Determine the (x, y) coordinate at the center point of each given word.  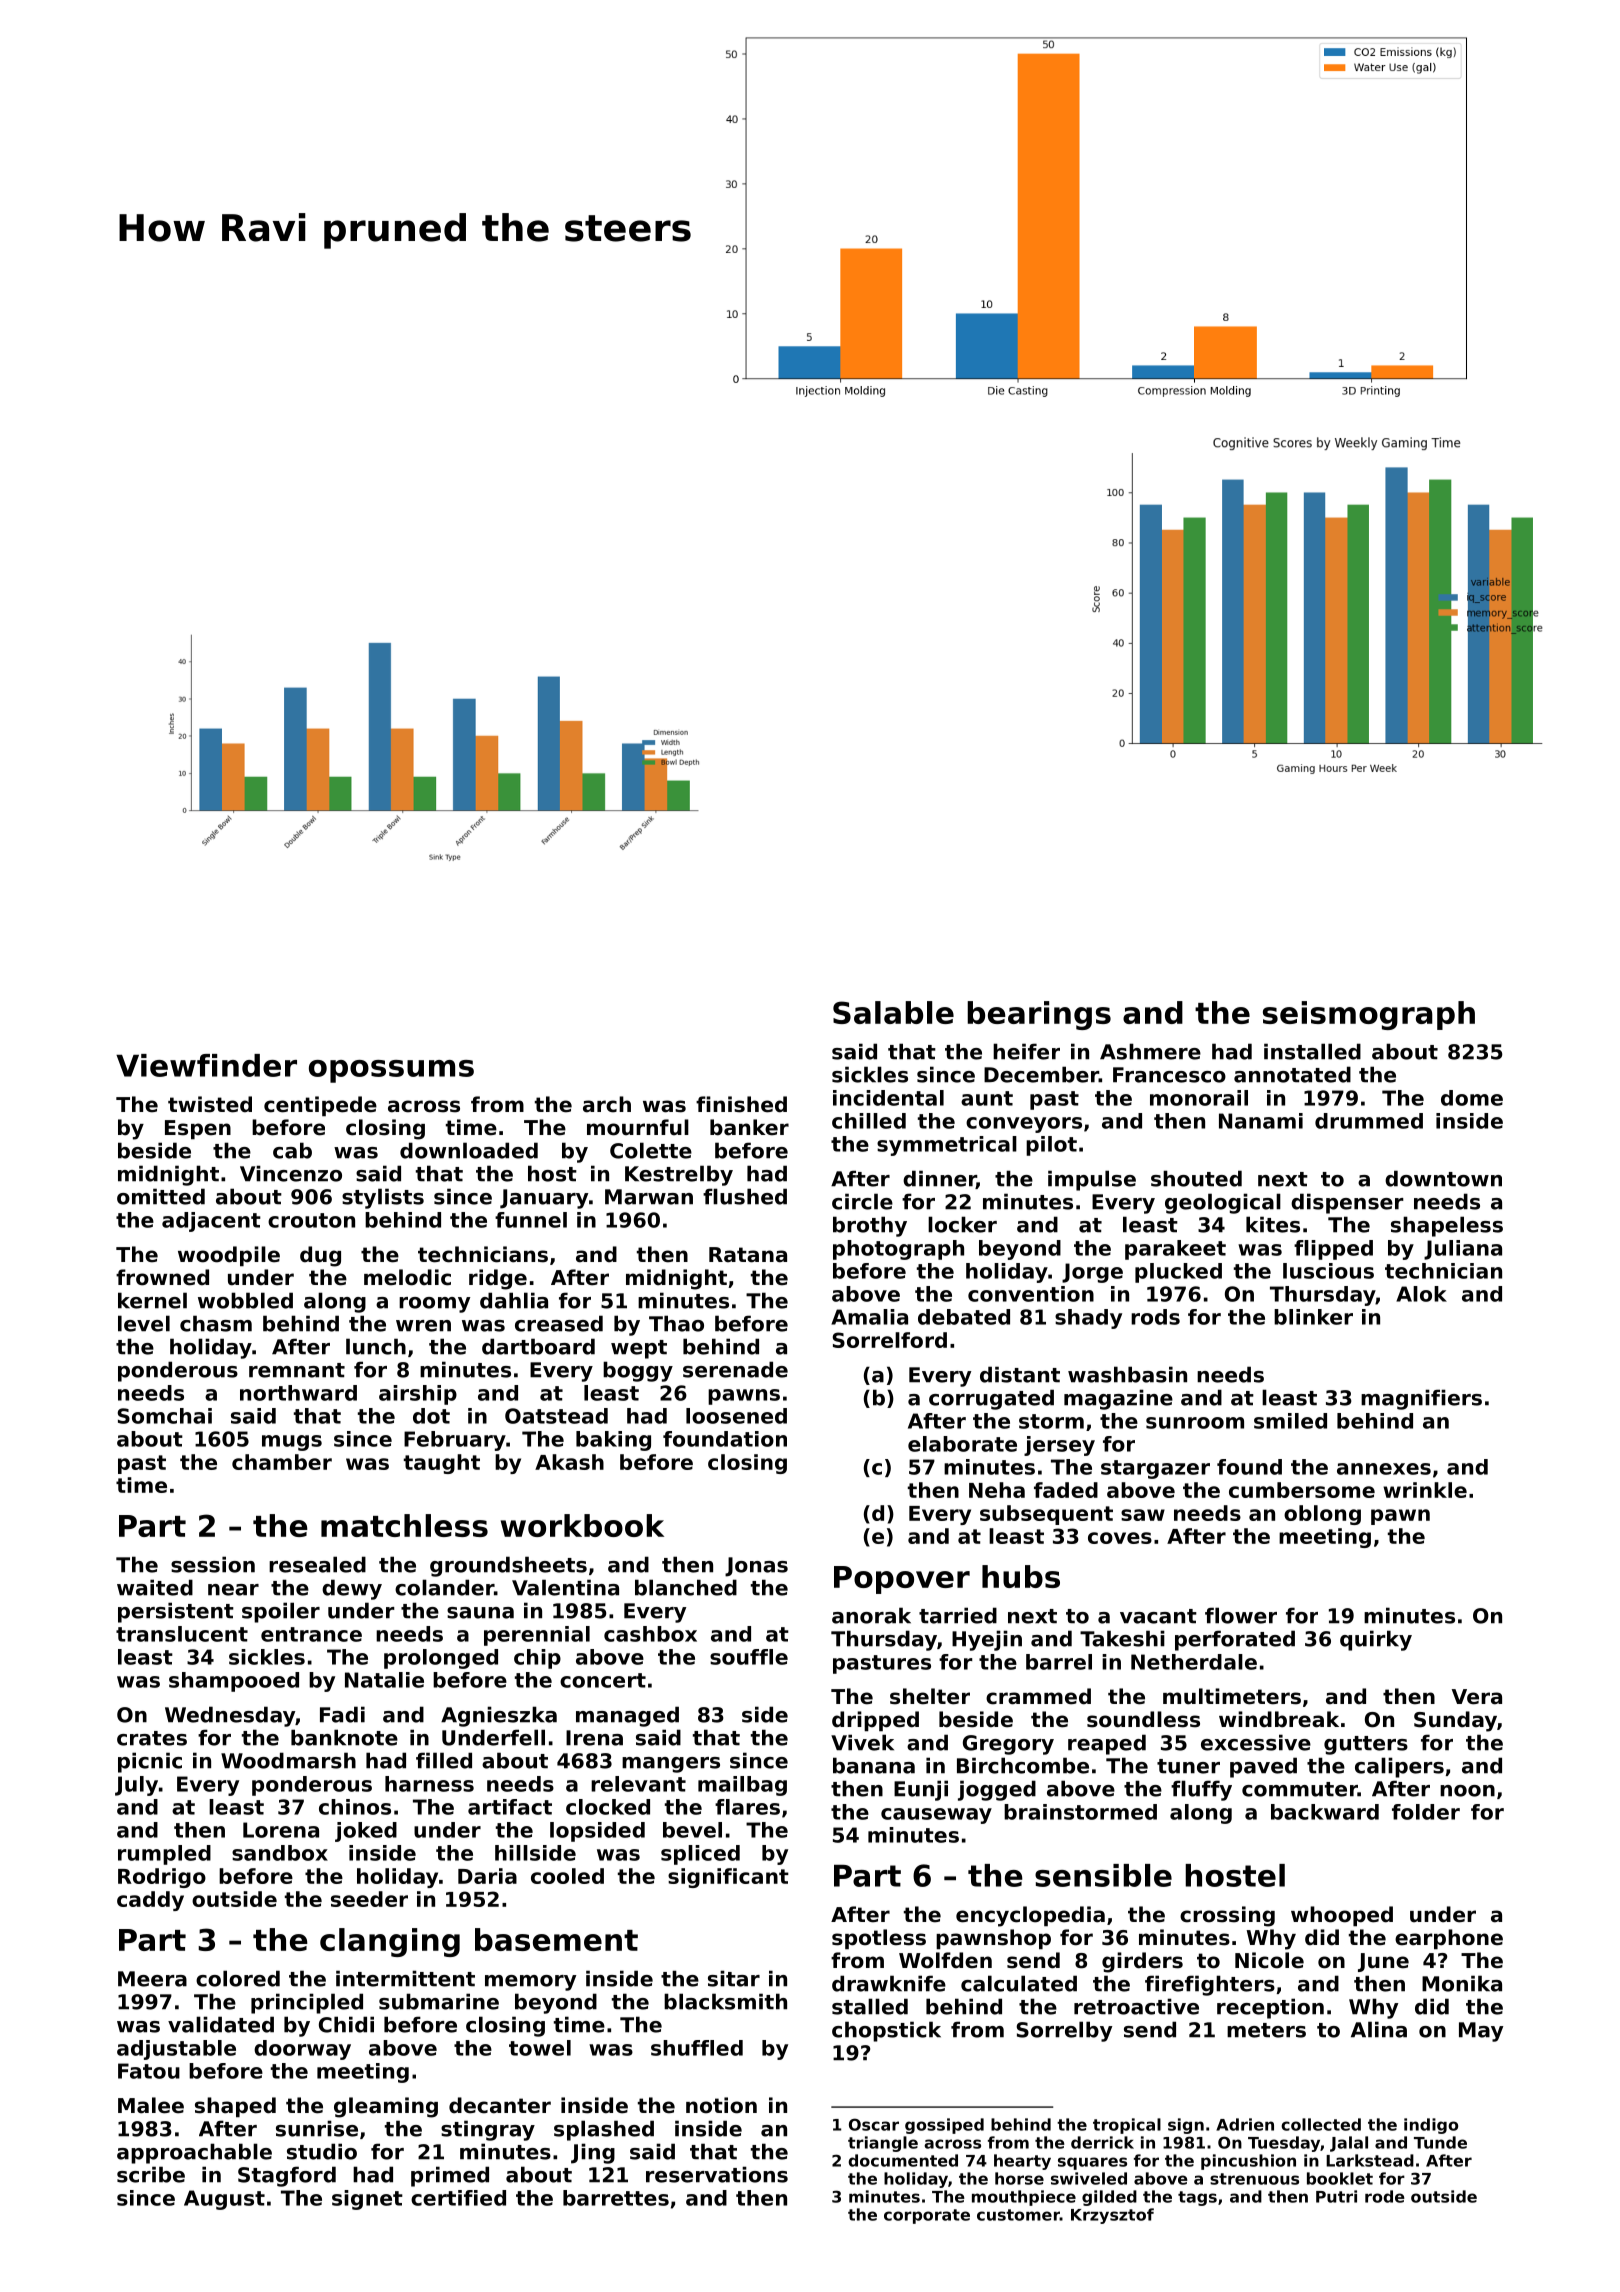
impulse (1092, 1180)
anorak (871, 1615)
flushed (745, 1196)
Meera (152, 1979)
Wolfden (945, 1960)
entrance (311, 1634)
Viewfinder (206, 1065)
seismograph (1369, 1015)
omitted (161, 1196)
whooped (1342, 1916)
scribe (151, 2174)
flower (1241, 1615)
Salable (893, 1012)
